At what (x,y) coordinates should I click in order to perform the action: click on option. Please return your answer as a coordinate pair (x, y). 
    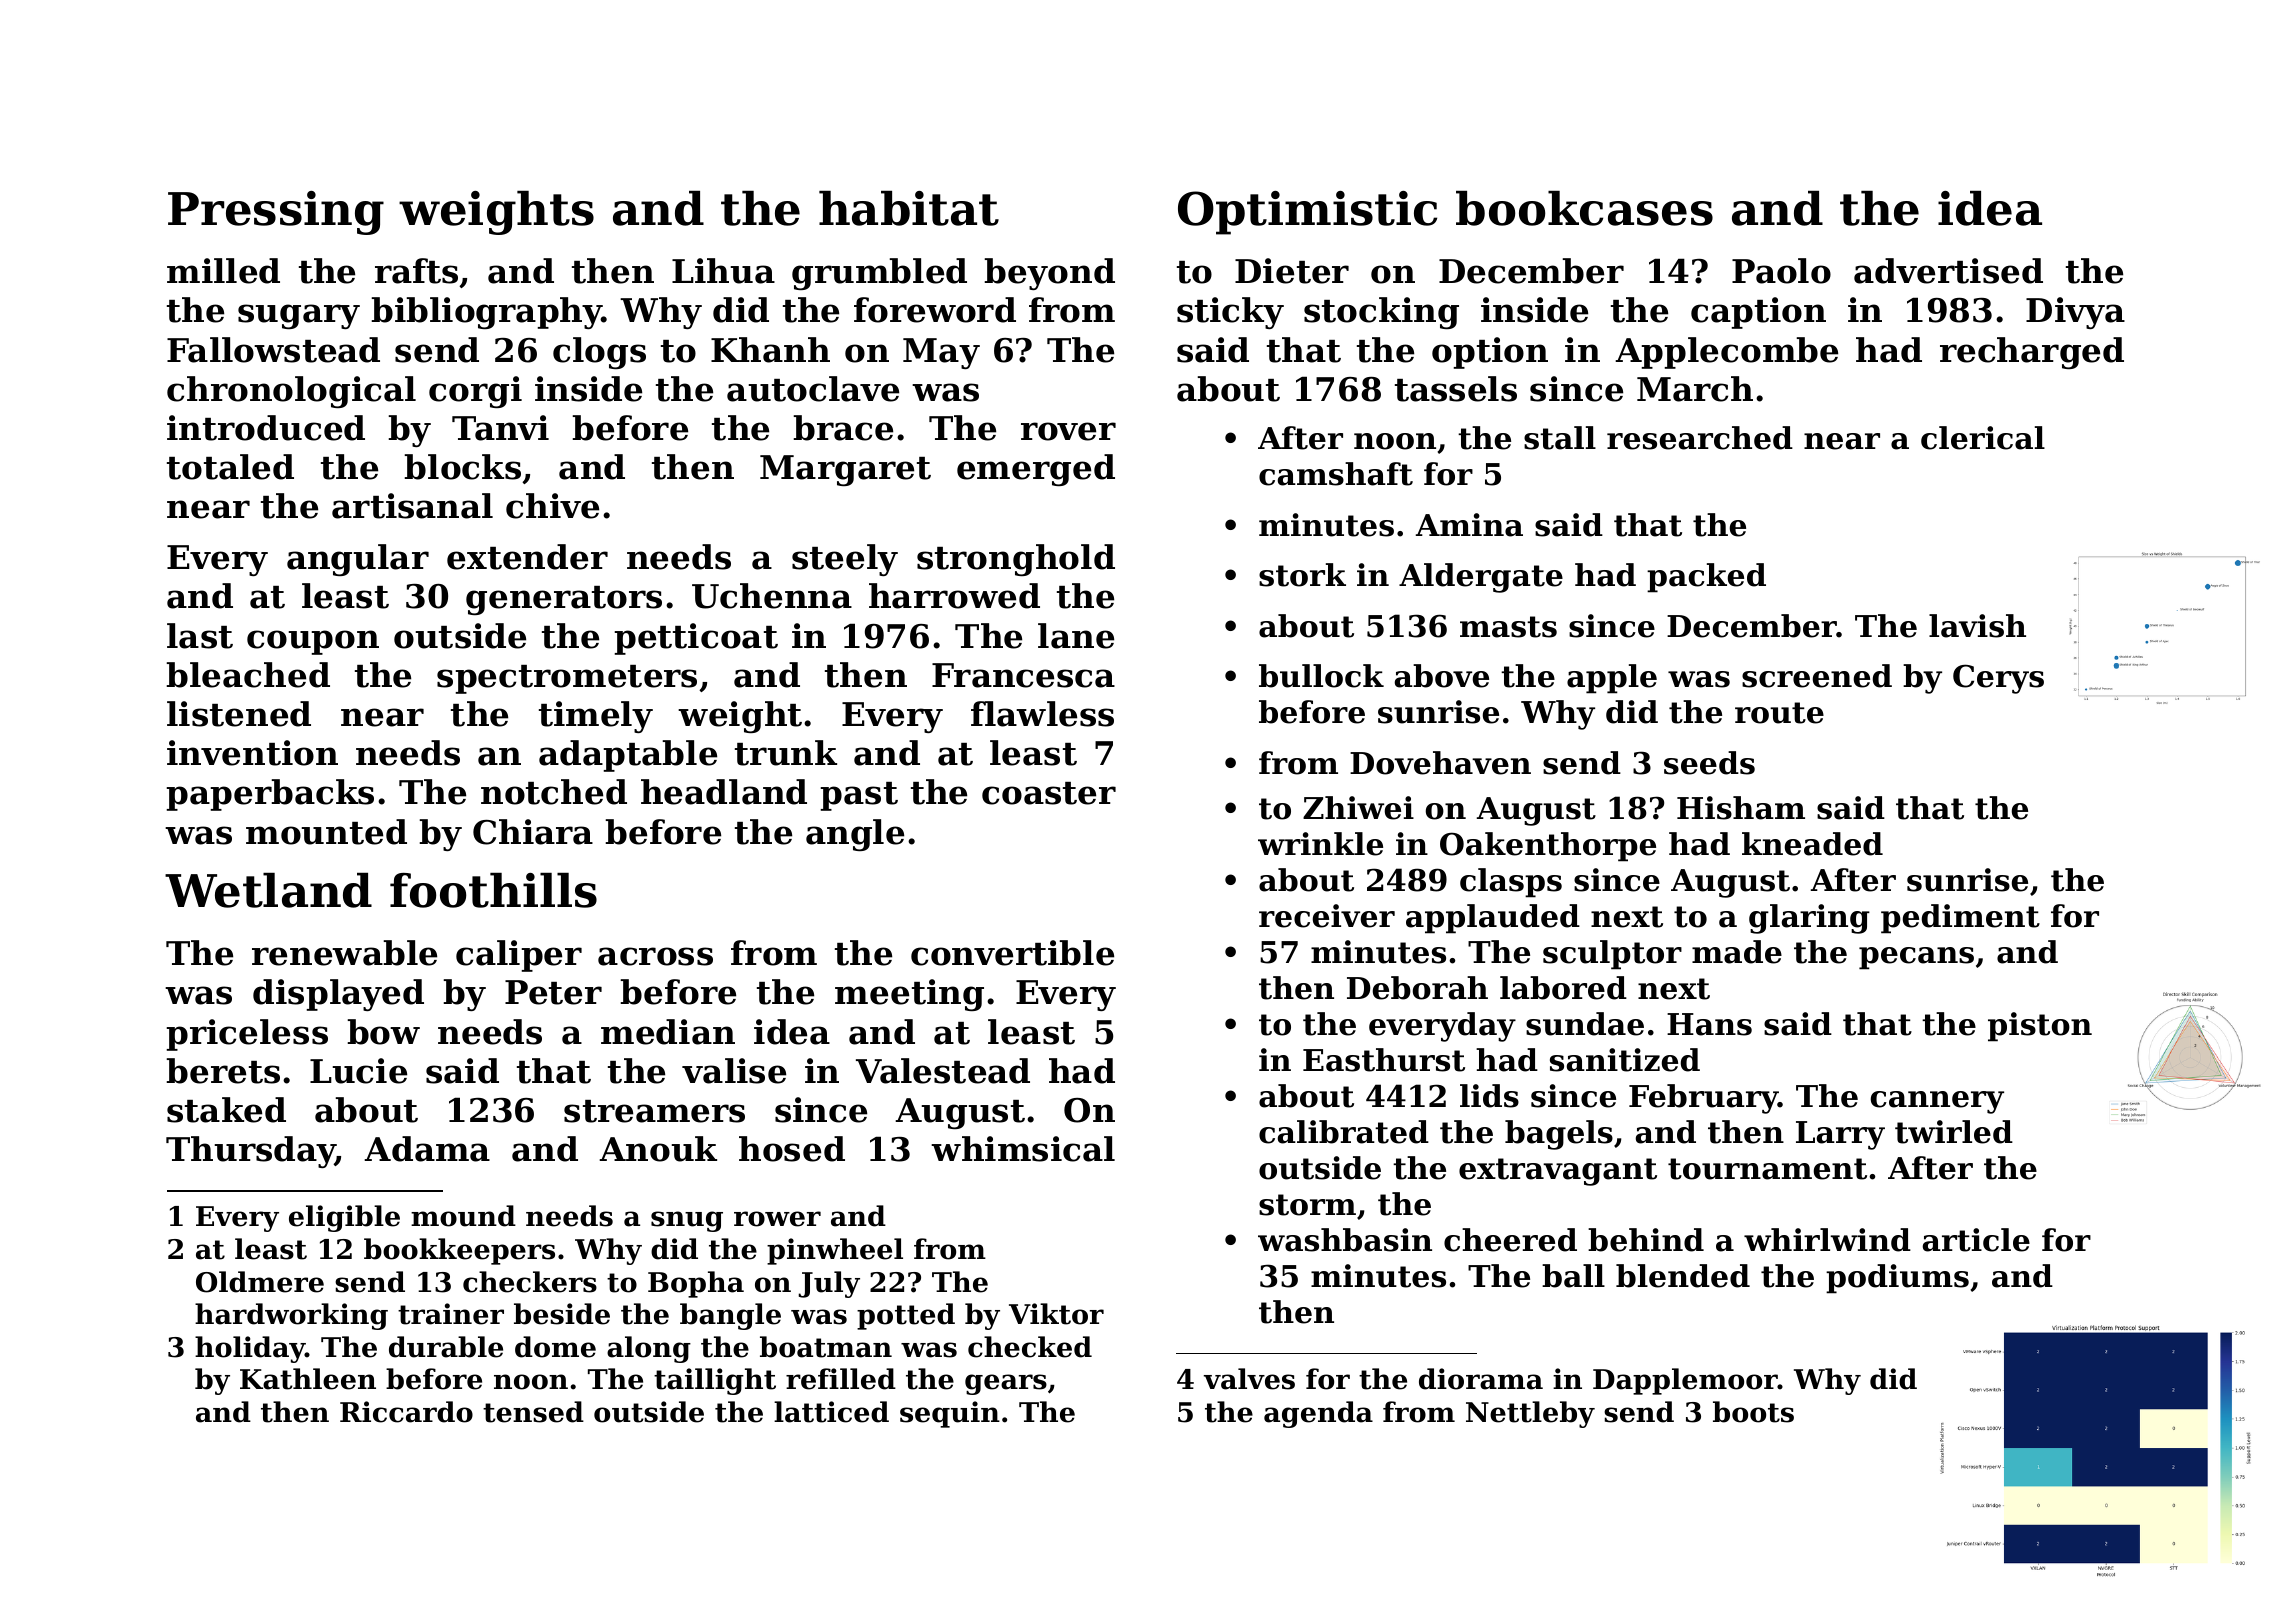
    Looking at the image, I should click on (1490, 353).
